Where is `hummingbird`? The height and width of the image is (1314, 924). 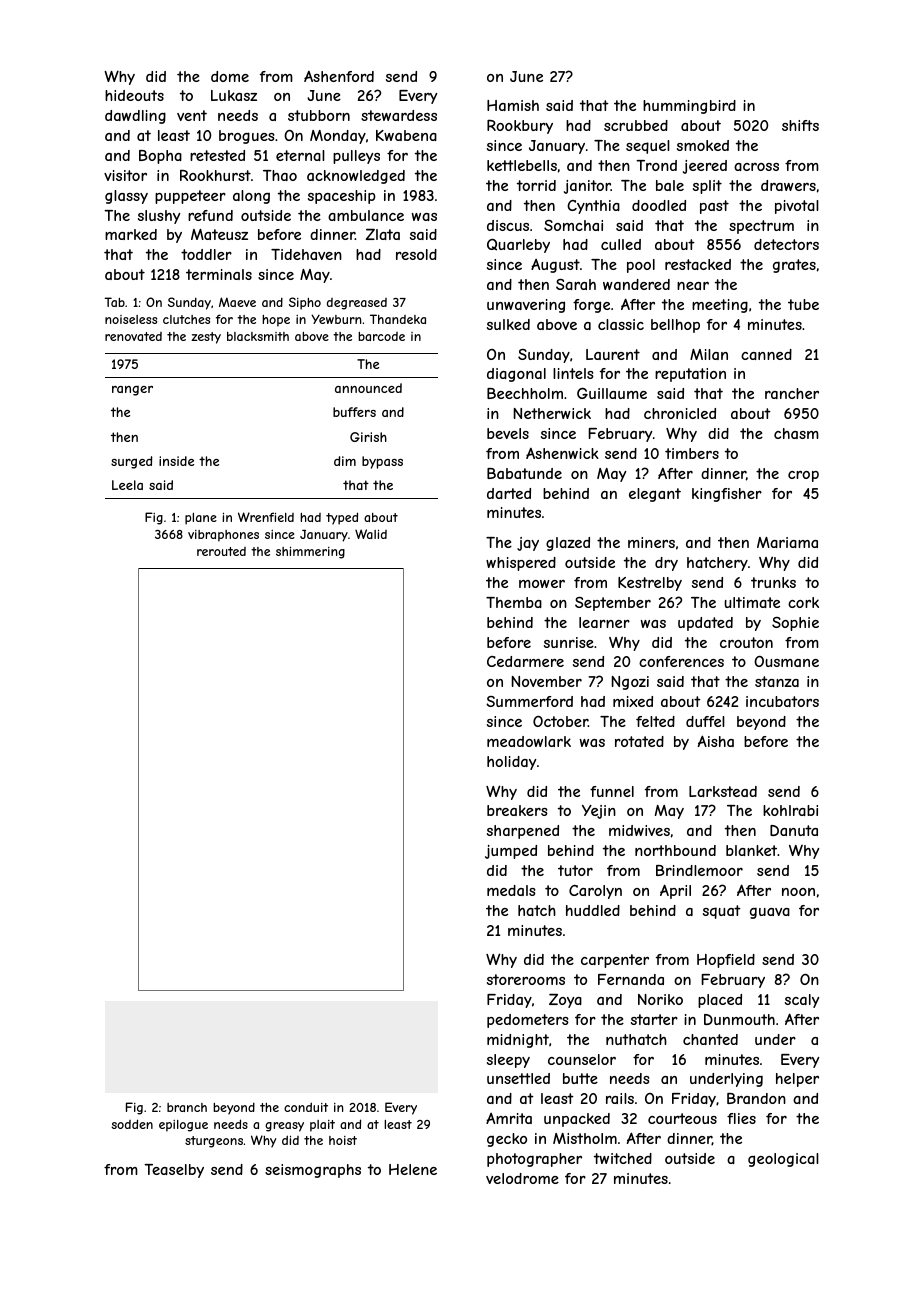
hummingbird is located at coordinates (689, 107).
